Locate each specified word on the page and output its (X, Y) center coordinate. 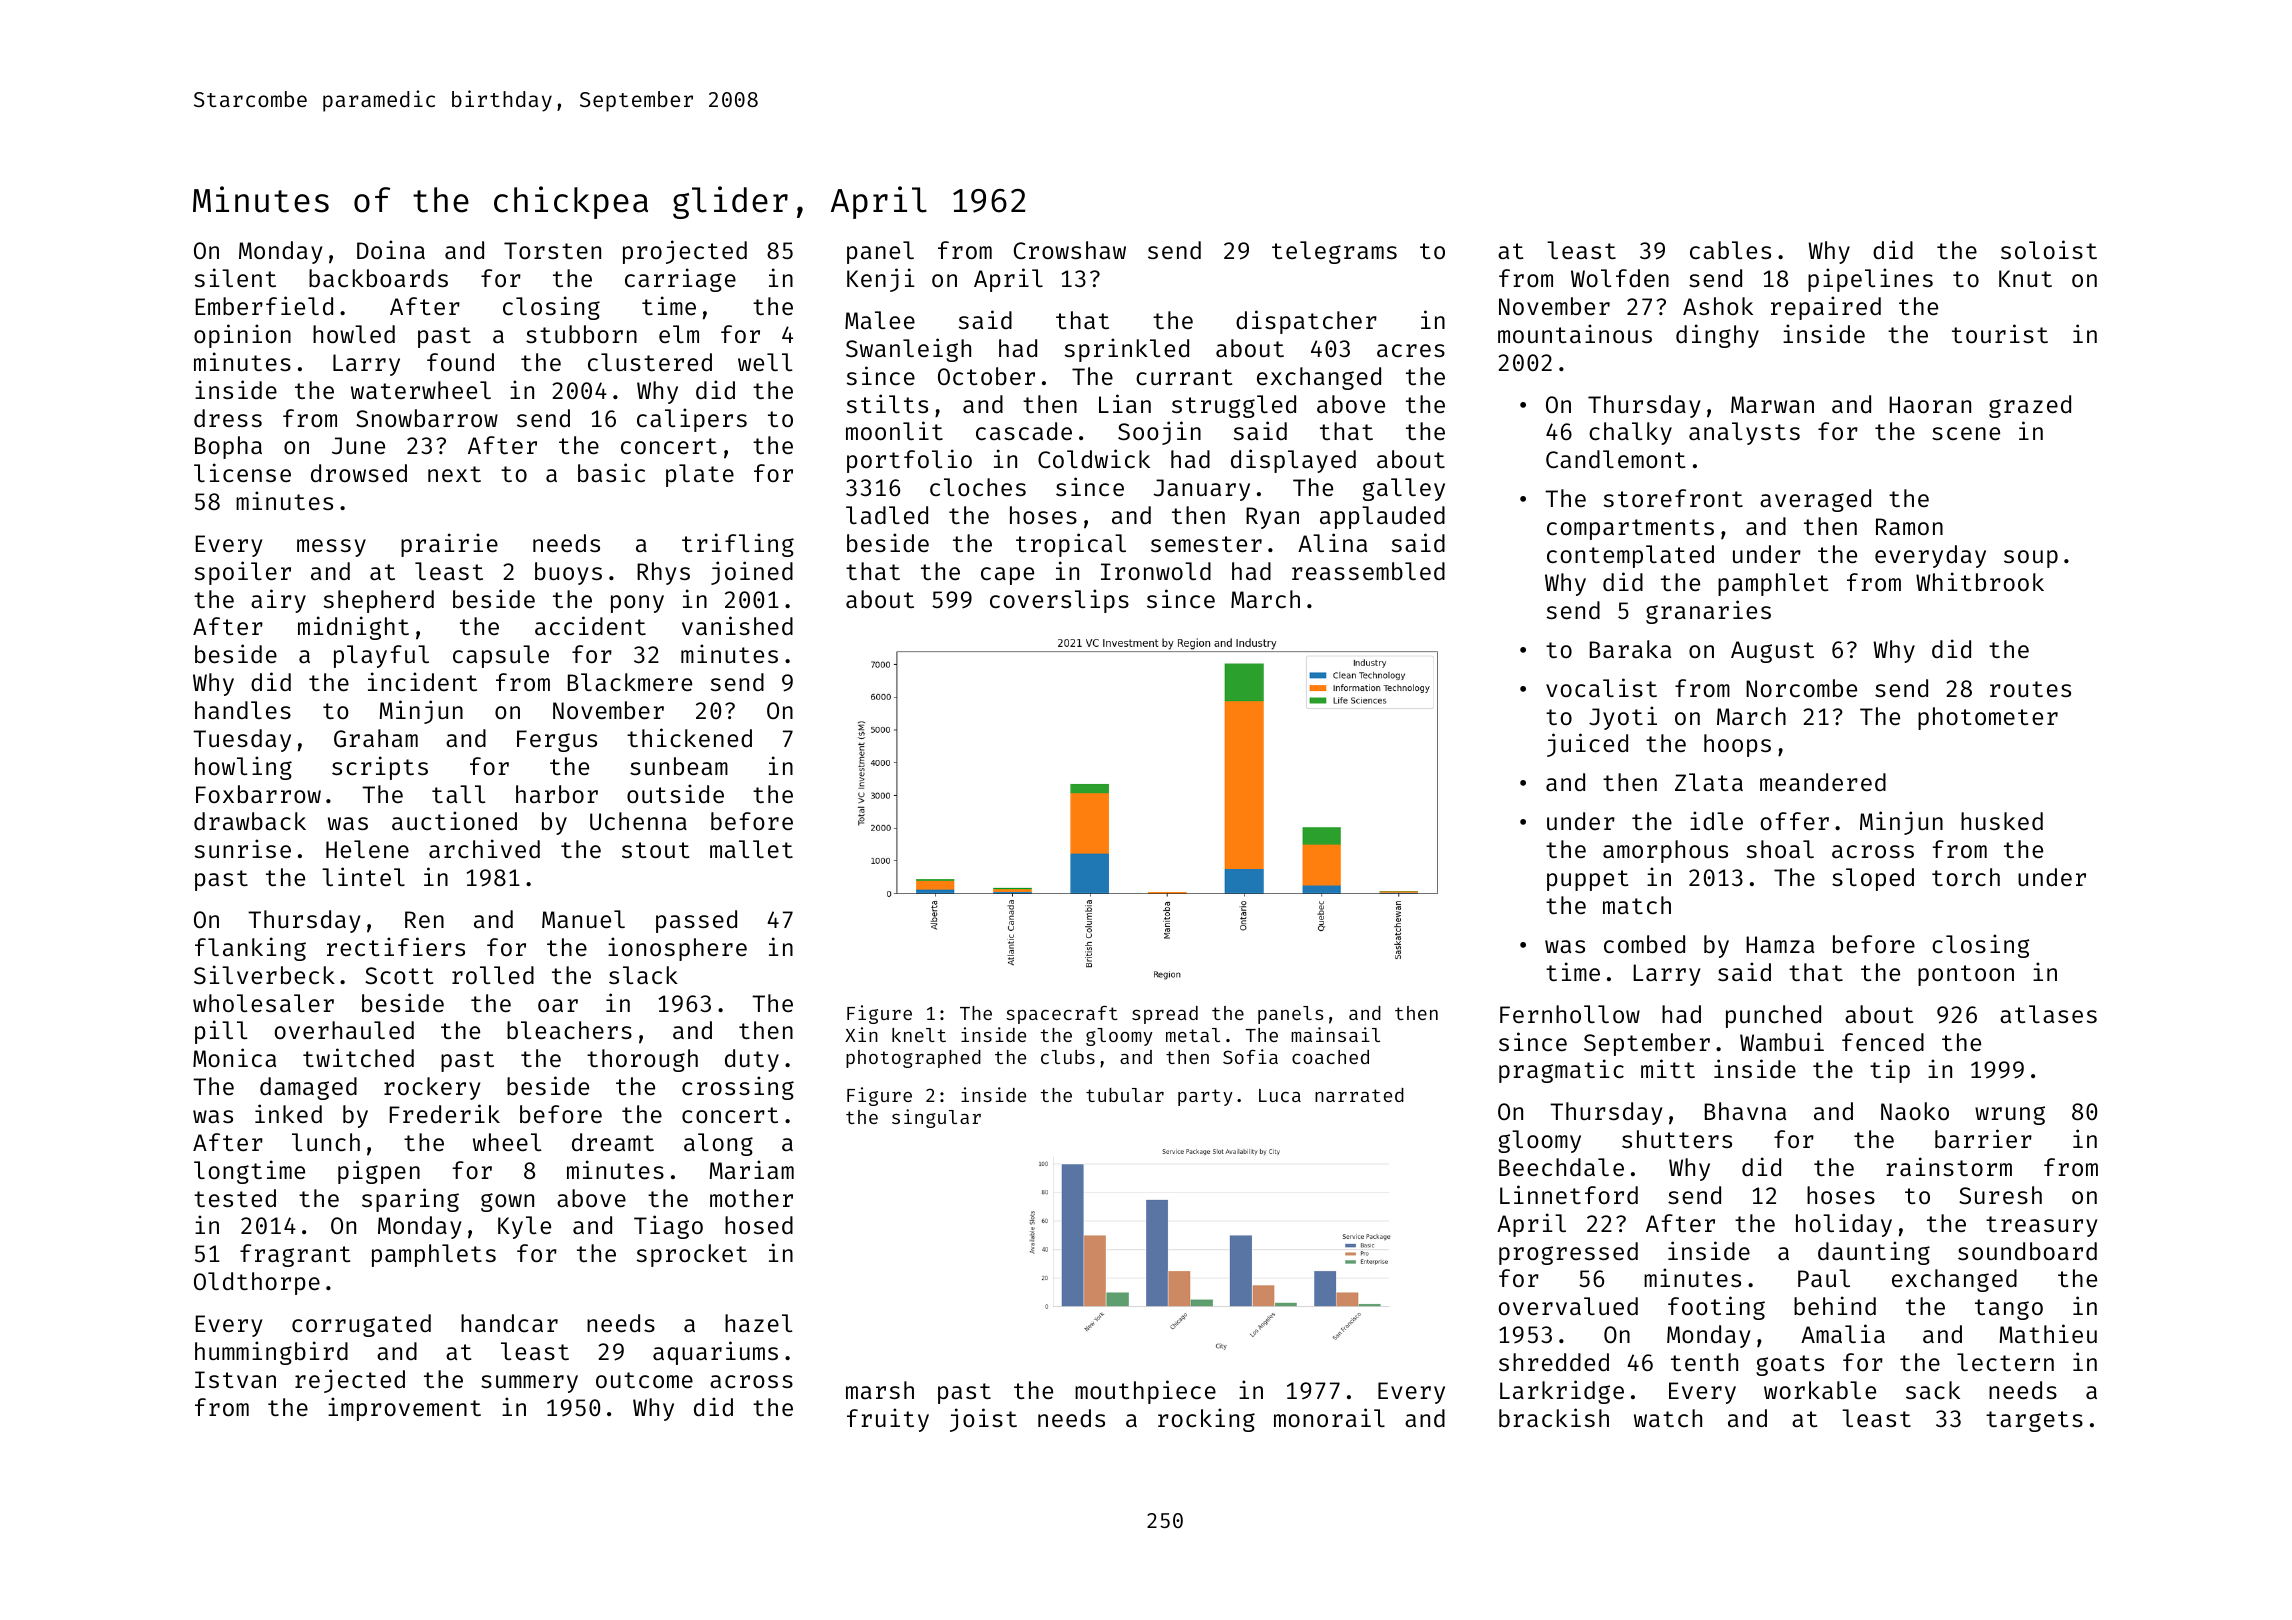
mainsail (1335, 1034)
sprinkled (1127, 350)
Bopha (228, 447)
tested (235, 1198)
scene (1966, 433)
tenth (1704, 1362)
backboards (378, 278)
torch (1966, 877)
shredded (1554, 1362)
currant (1184, 377)
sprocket (692, 1255)
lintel (363, 876)
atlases (2048, 1014)
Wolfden (1620, 278)
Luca (1280, 1095)
